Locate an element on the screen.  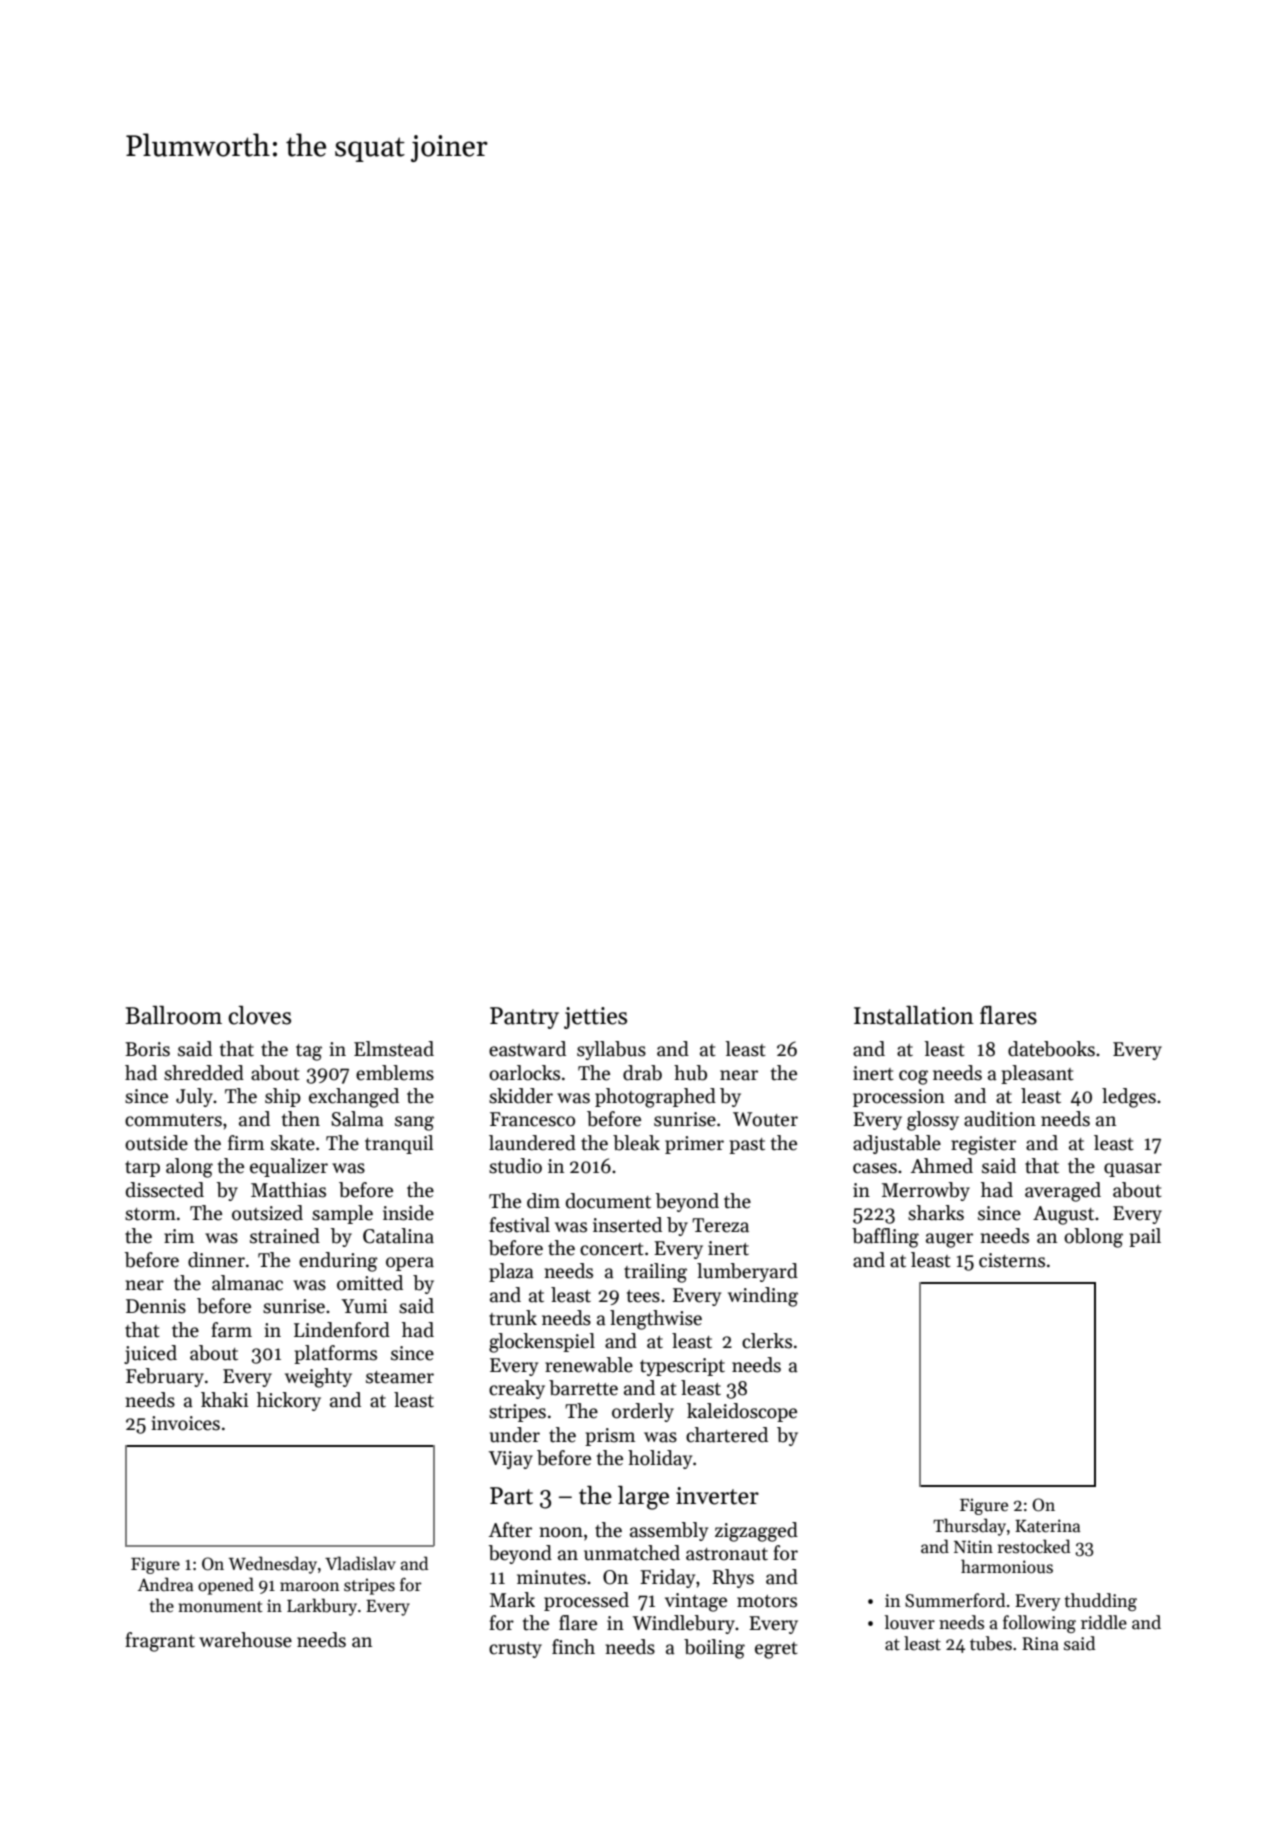
Thursday is located at coordinates (969, 1527).
